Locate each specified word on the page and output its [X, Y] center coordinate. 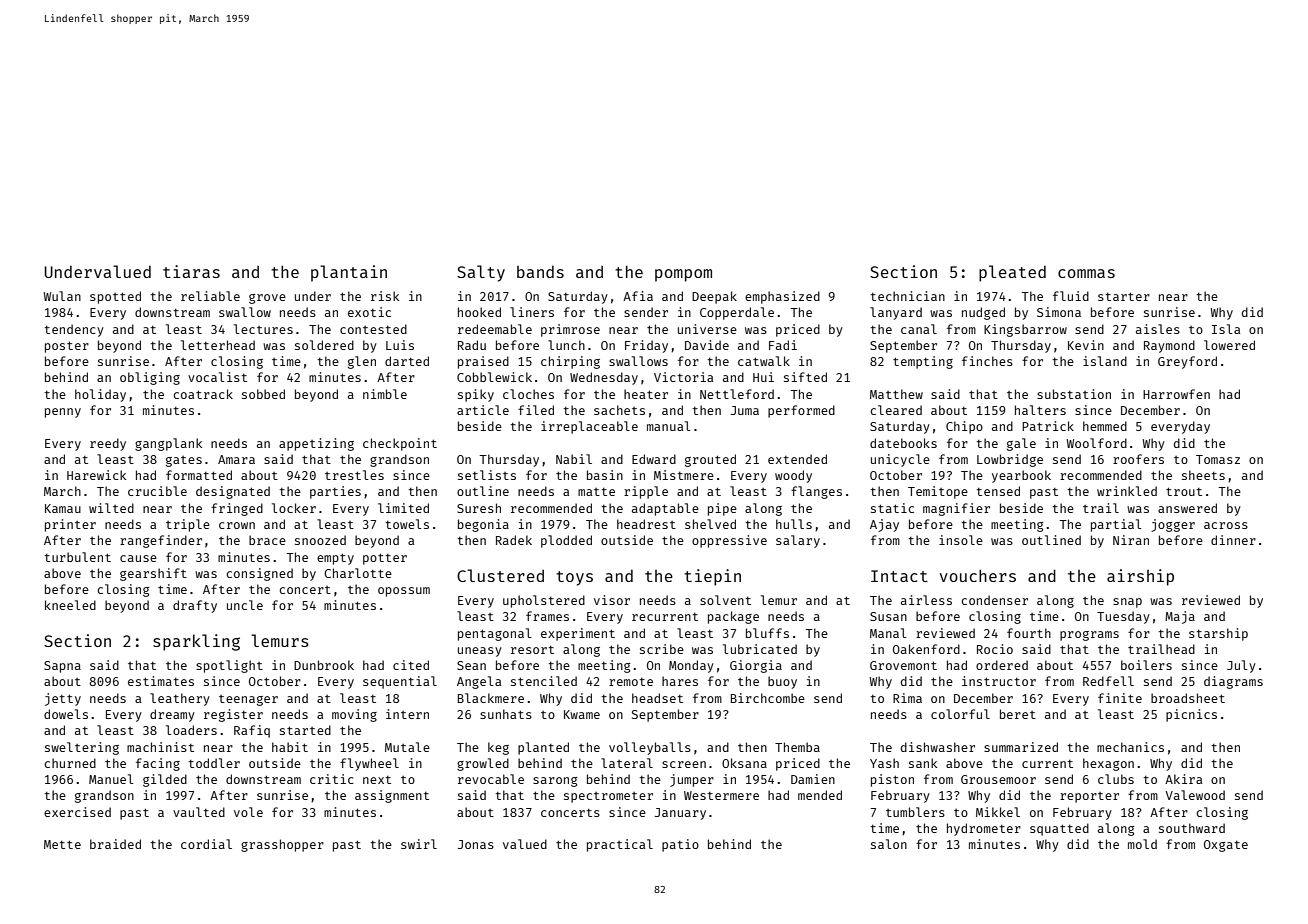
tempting [923, 362]
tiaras [191, 271]
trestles [354, 475]
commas [1086, 273]
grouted [710, 460]
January [680, 814]
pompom [683, 275]
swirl [419, 844]
